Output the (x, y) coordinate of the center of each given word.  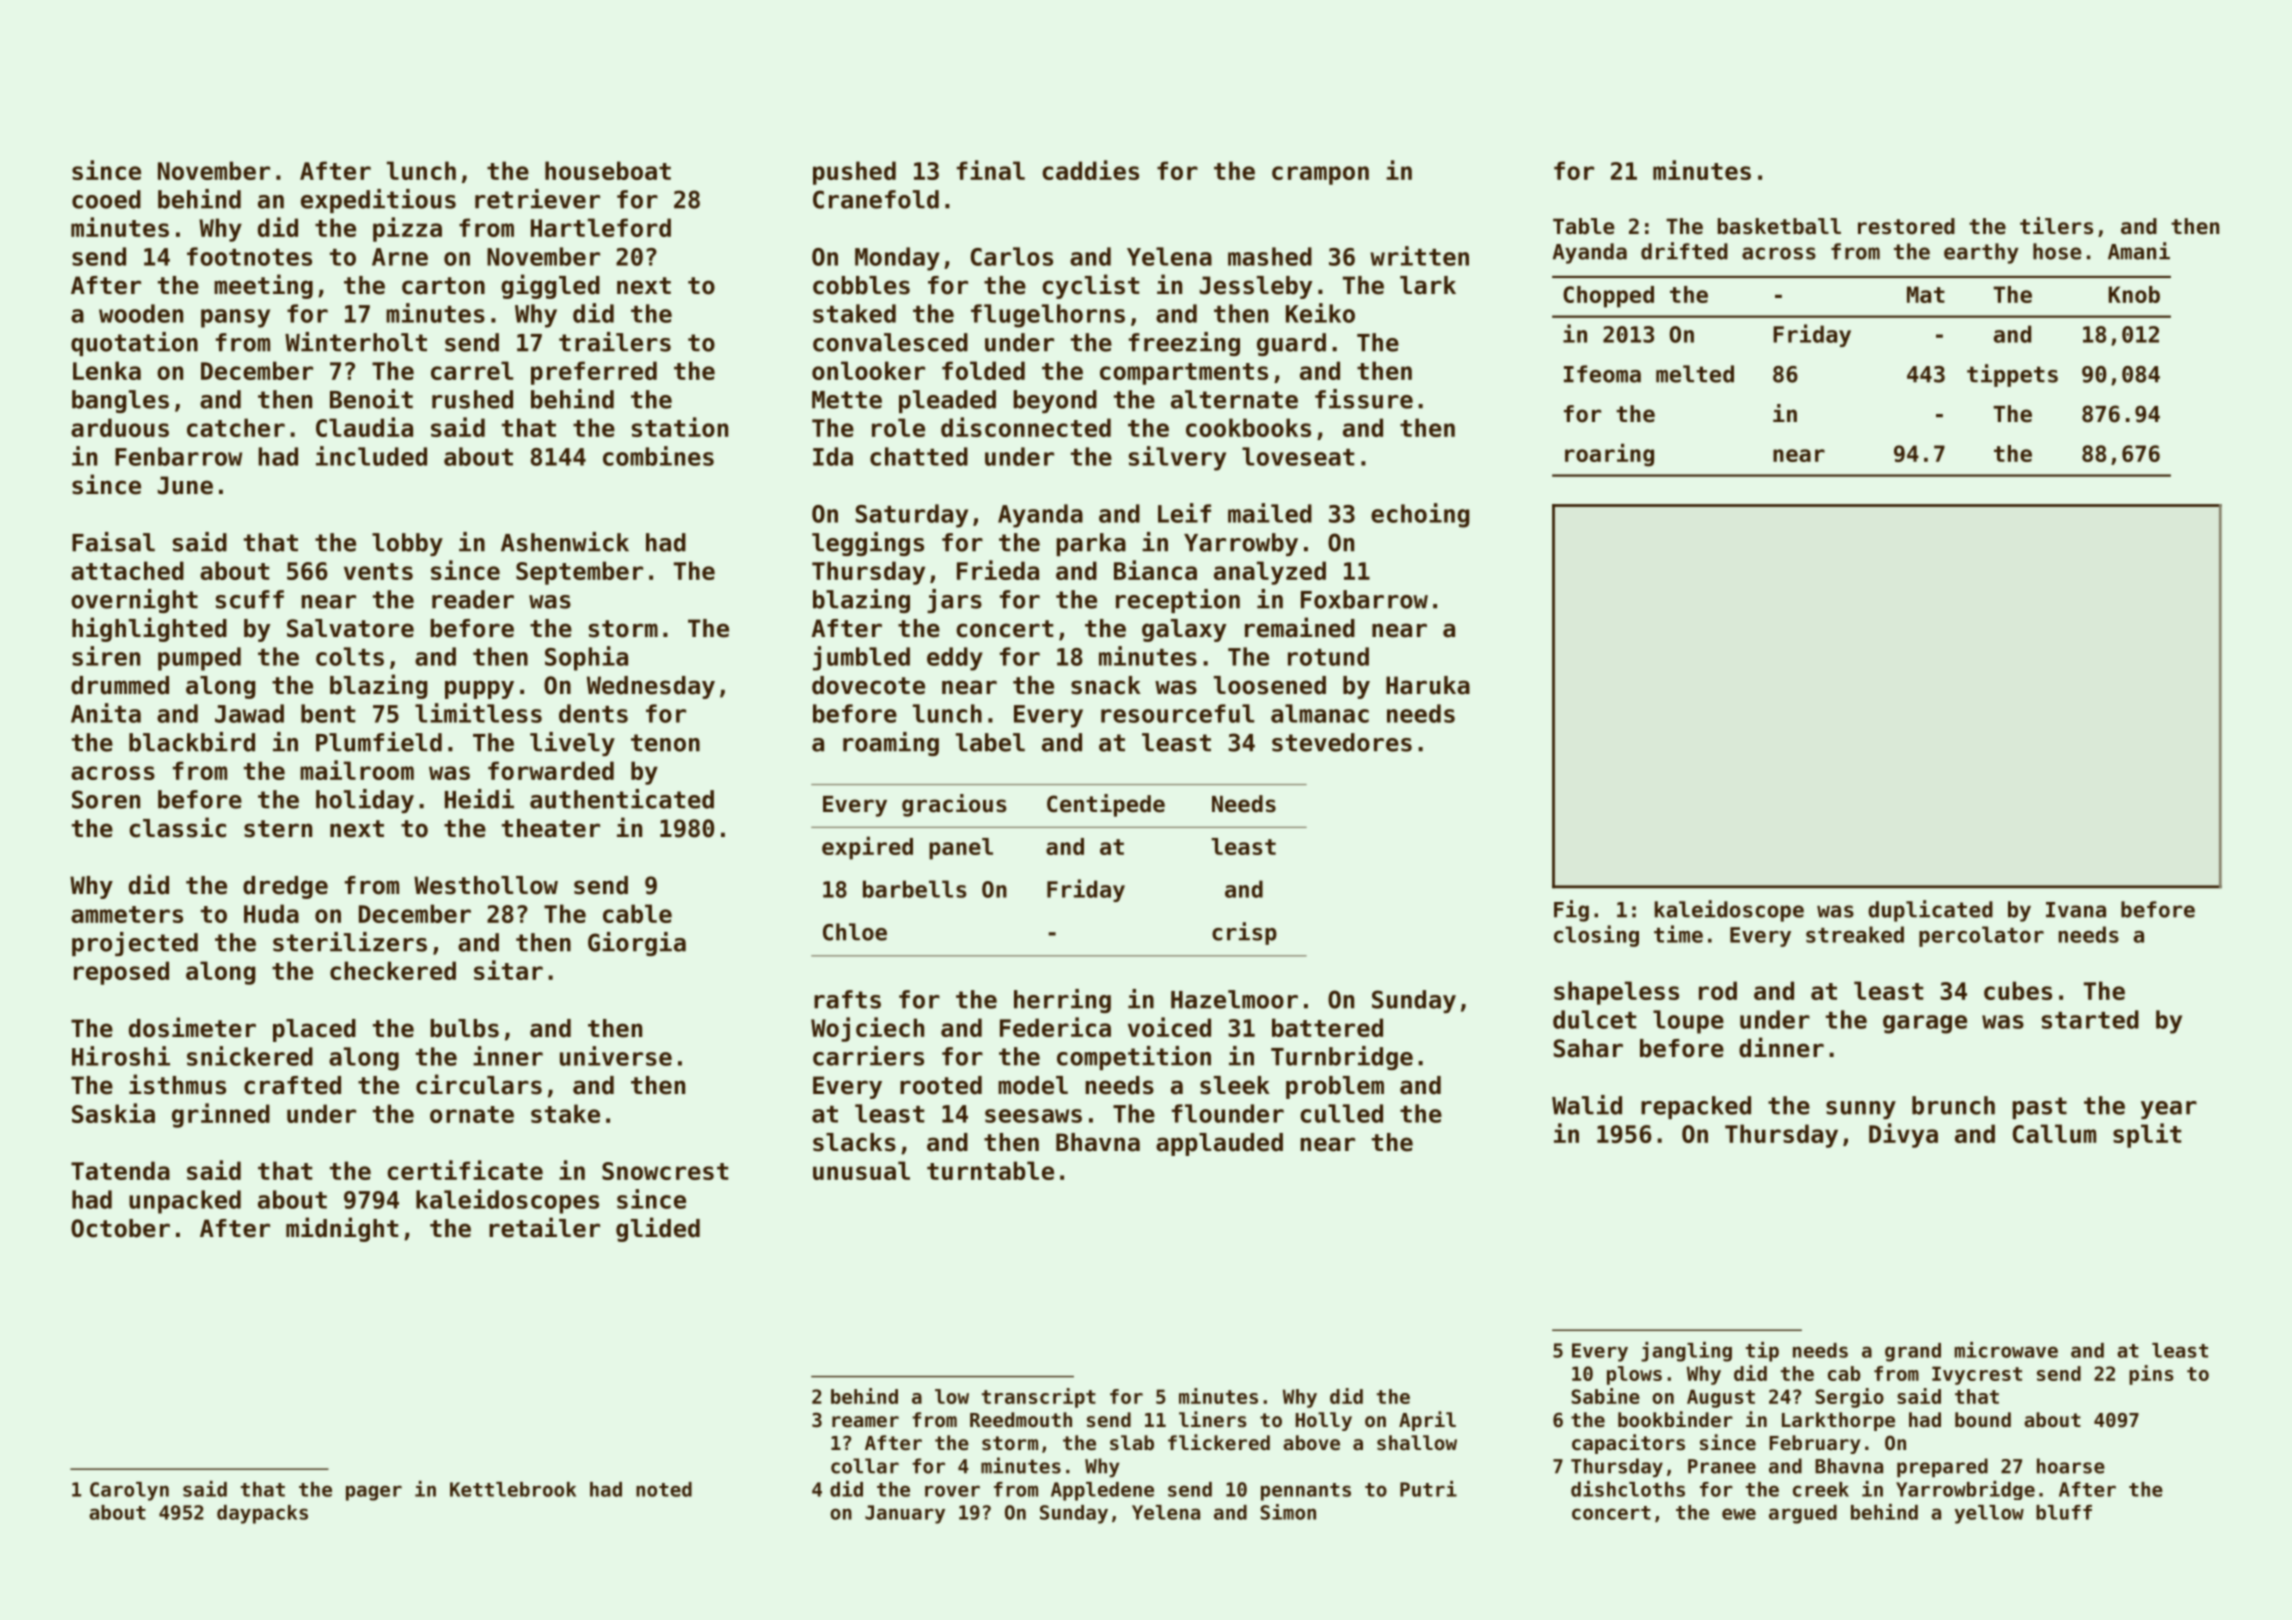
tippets (2012, 375)
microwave (2006, 1350)
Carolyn (129, 1491)
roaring (1609, 455)
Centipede (1106, 805)
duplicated (1930, 911)
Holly (1324, 1421)
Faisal (113, 542)
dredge (285, 887)
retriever (537, 199)
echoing (1420, 515)
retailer (544, 1227)
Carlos (1012, 256)
